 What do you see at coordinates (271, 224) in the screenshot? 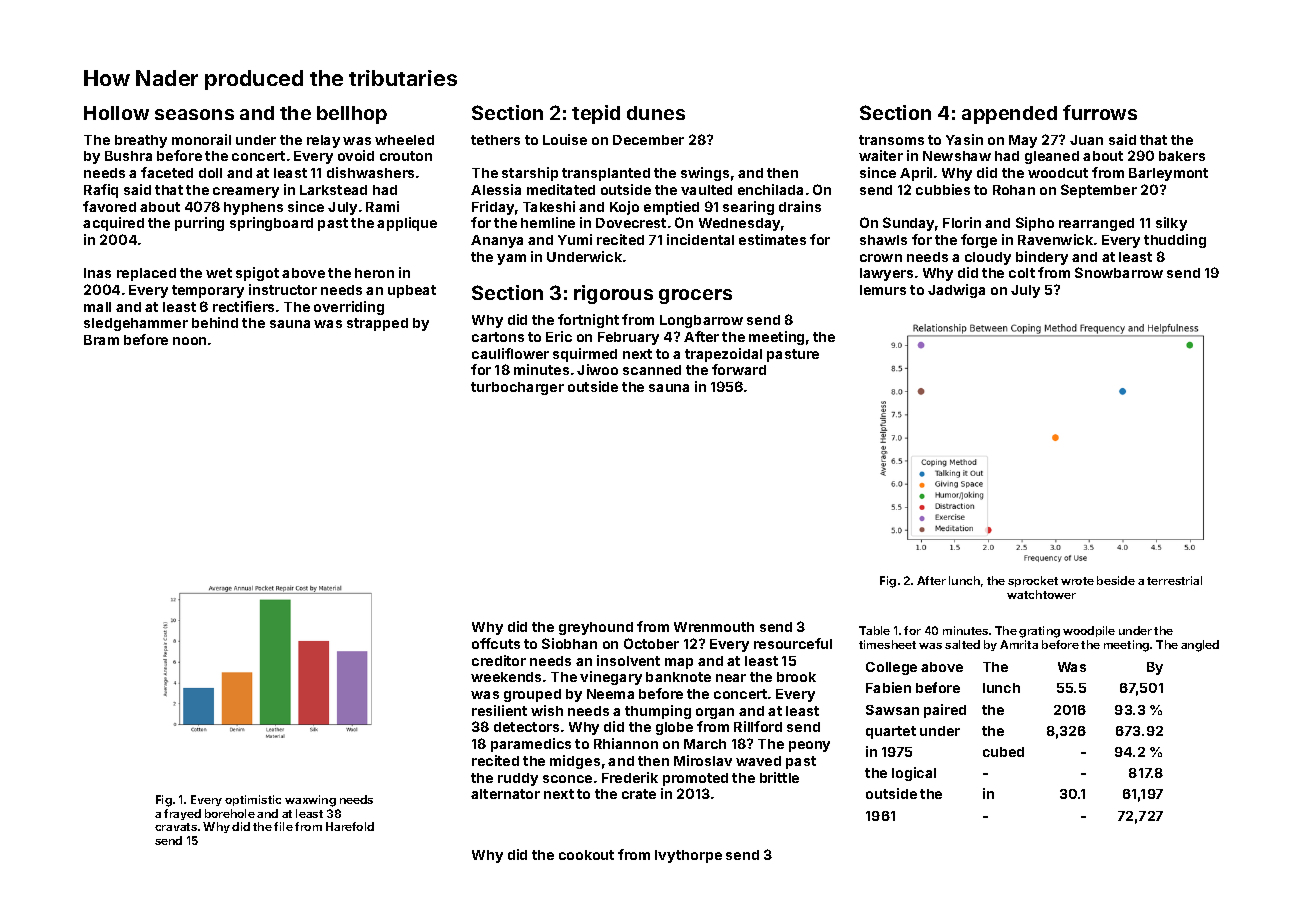
I see `springboard` at bounding box center [271, 224].
